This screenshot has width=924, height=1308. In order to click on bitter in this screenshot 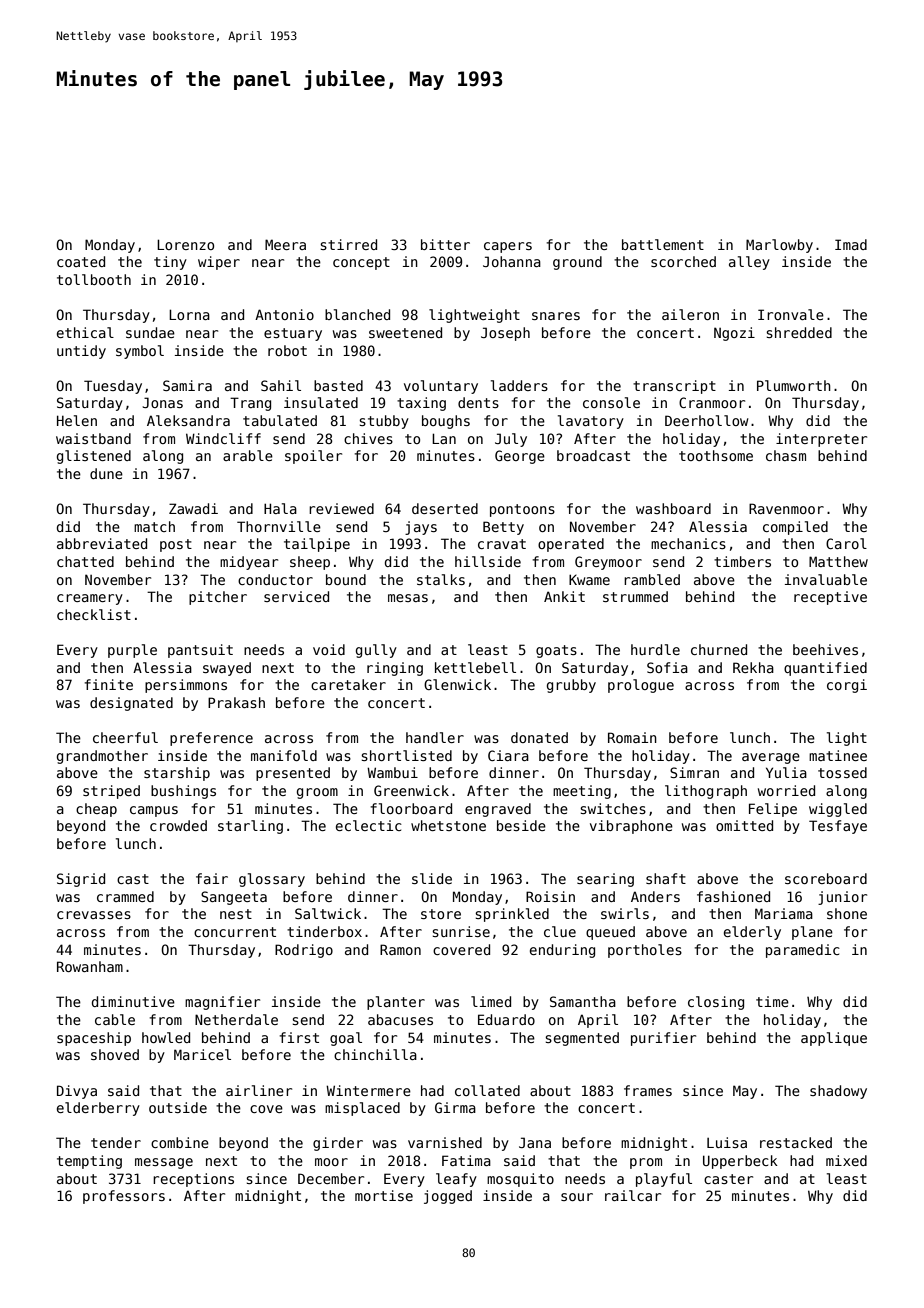, I will do `click(445, 244)`.
